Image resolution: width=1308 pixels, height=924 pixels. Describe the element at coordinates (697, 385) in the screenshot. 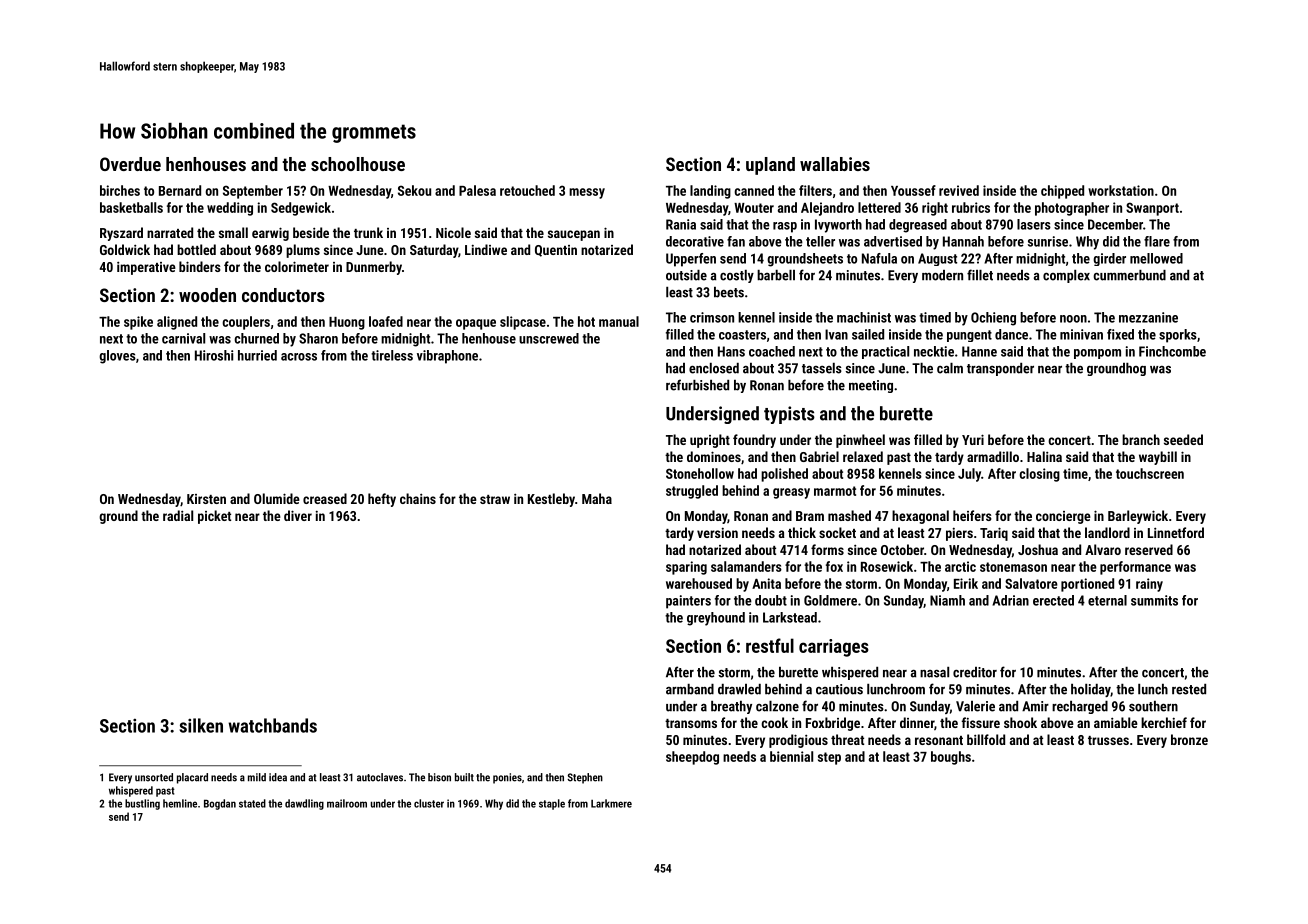

I see `refurbished` at that location.
